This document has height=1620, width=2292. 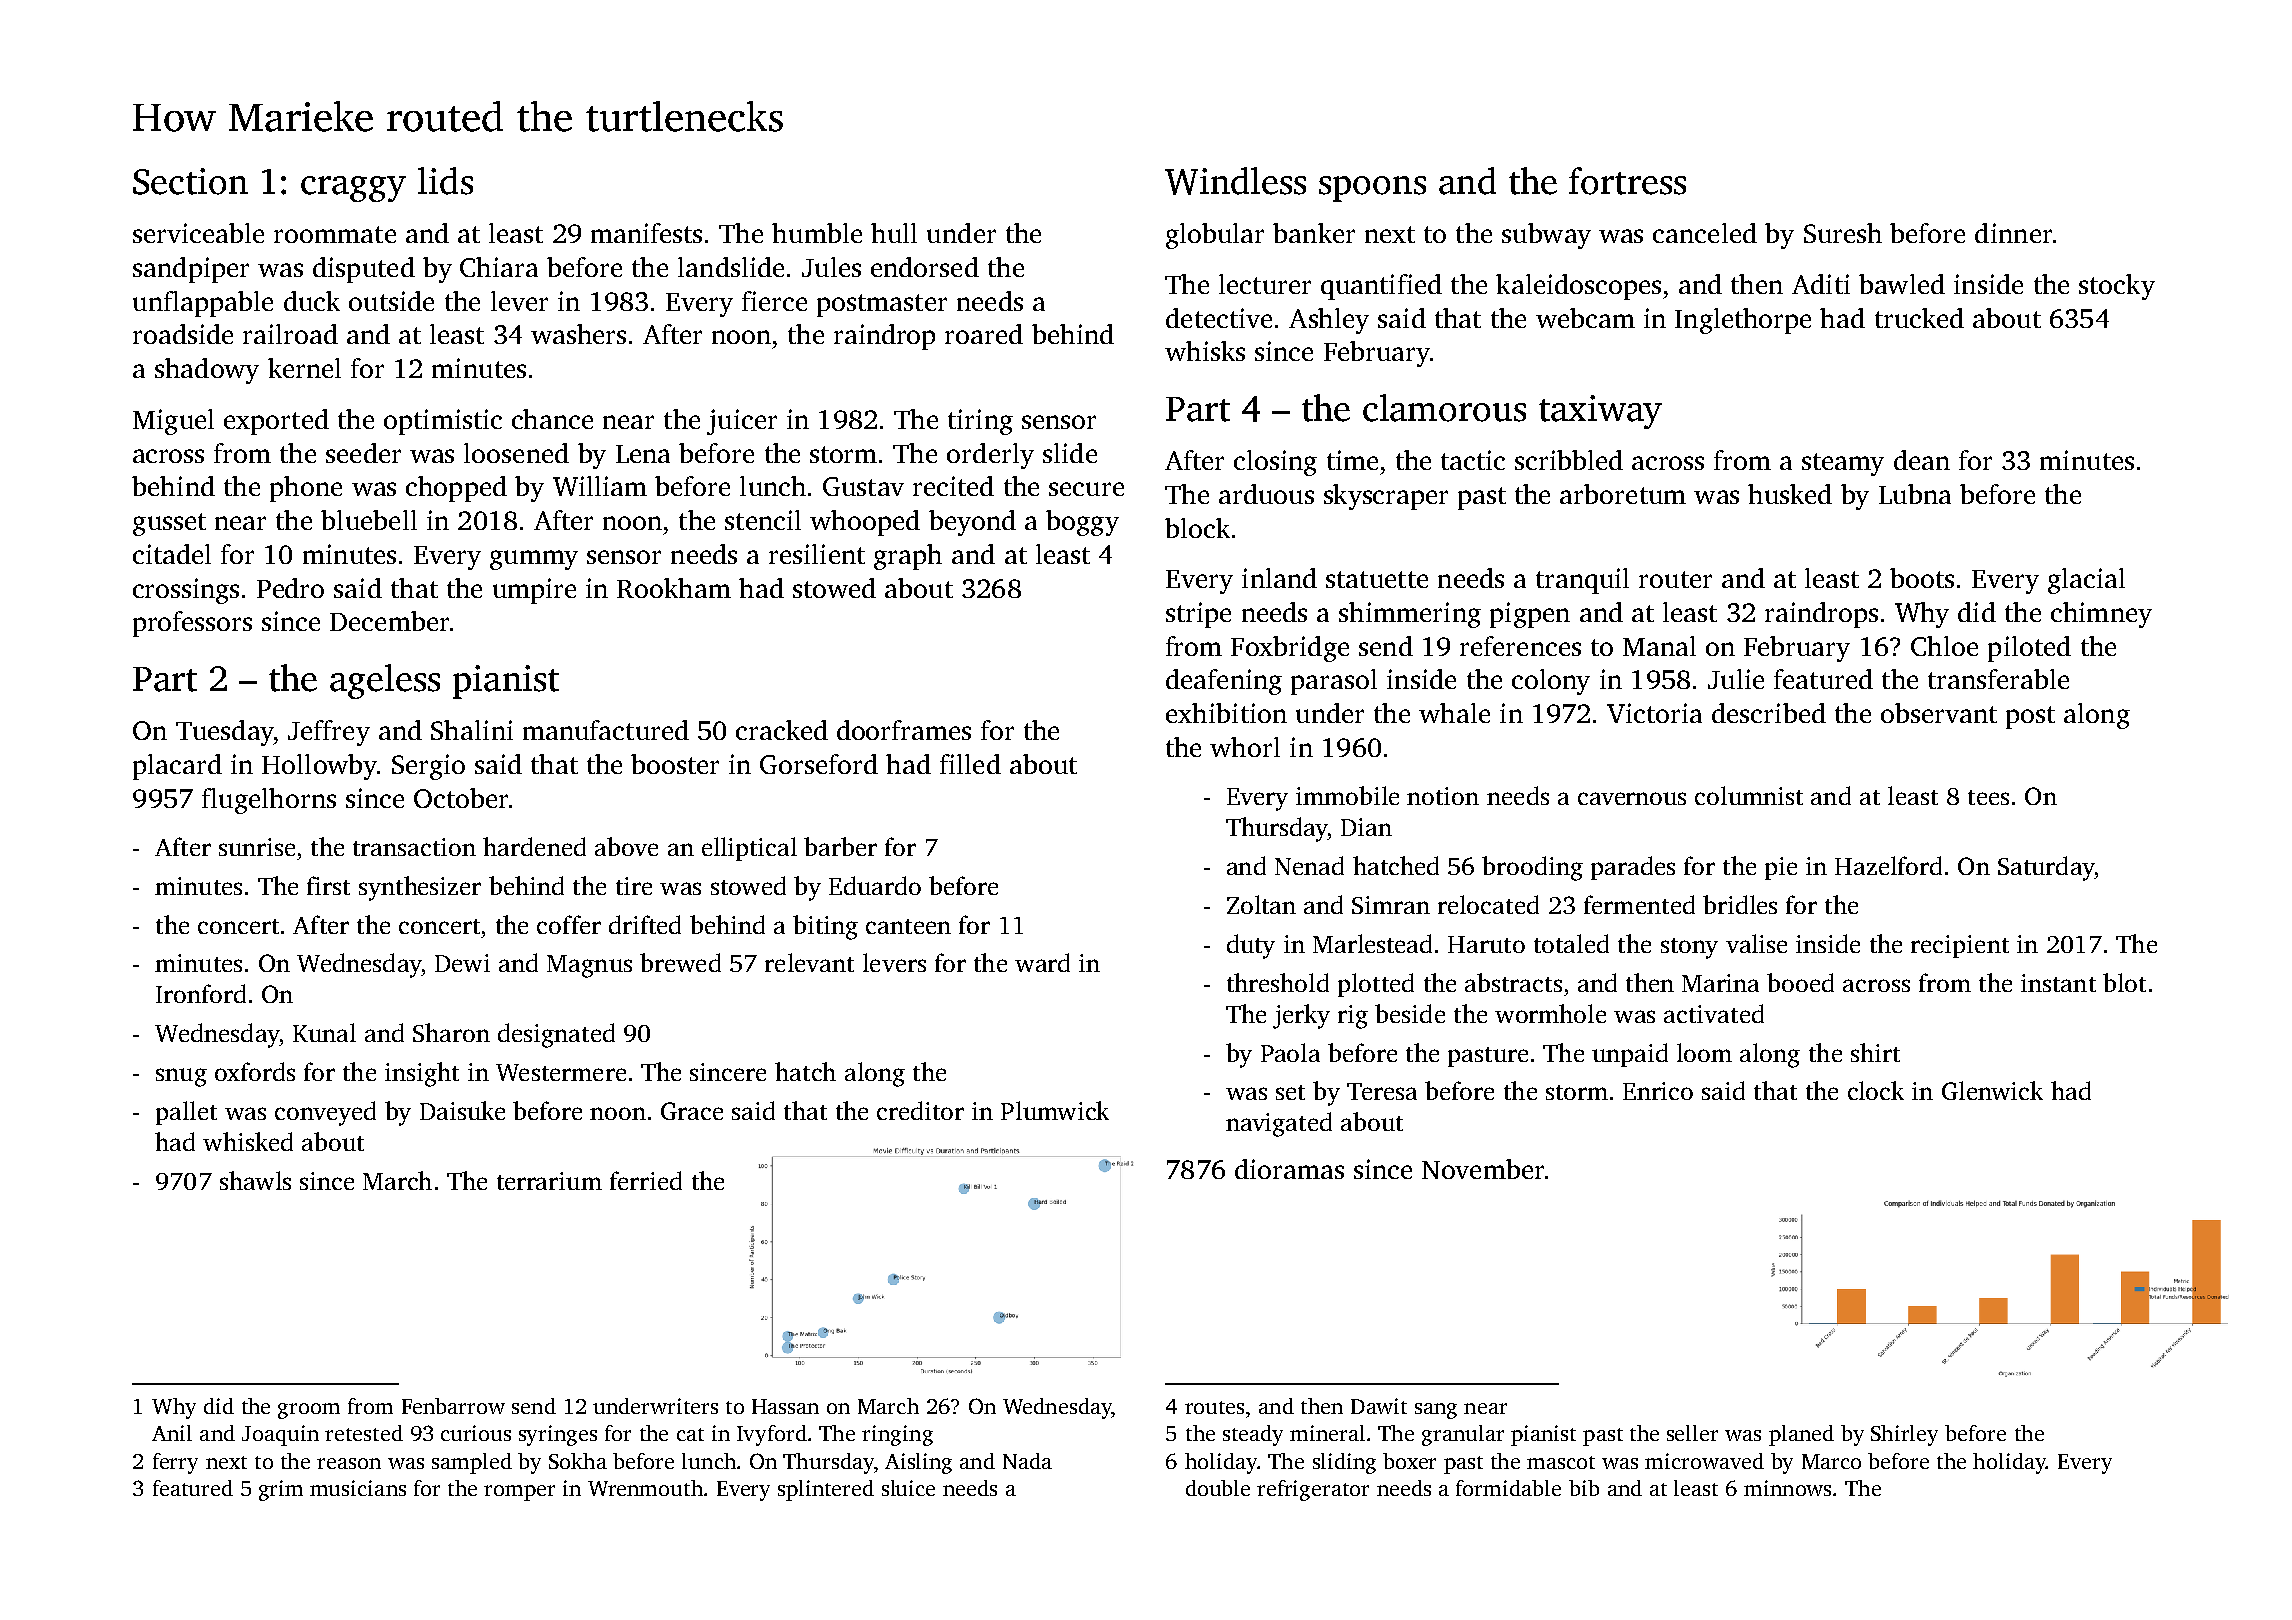 I want to click on first, so click(x=328, y=885).
